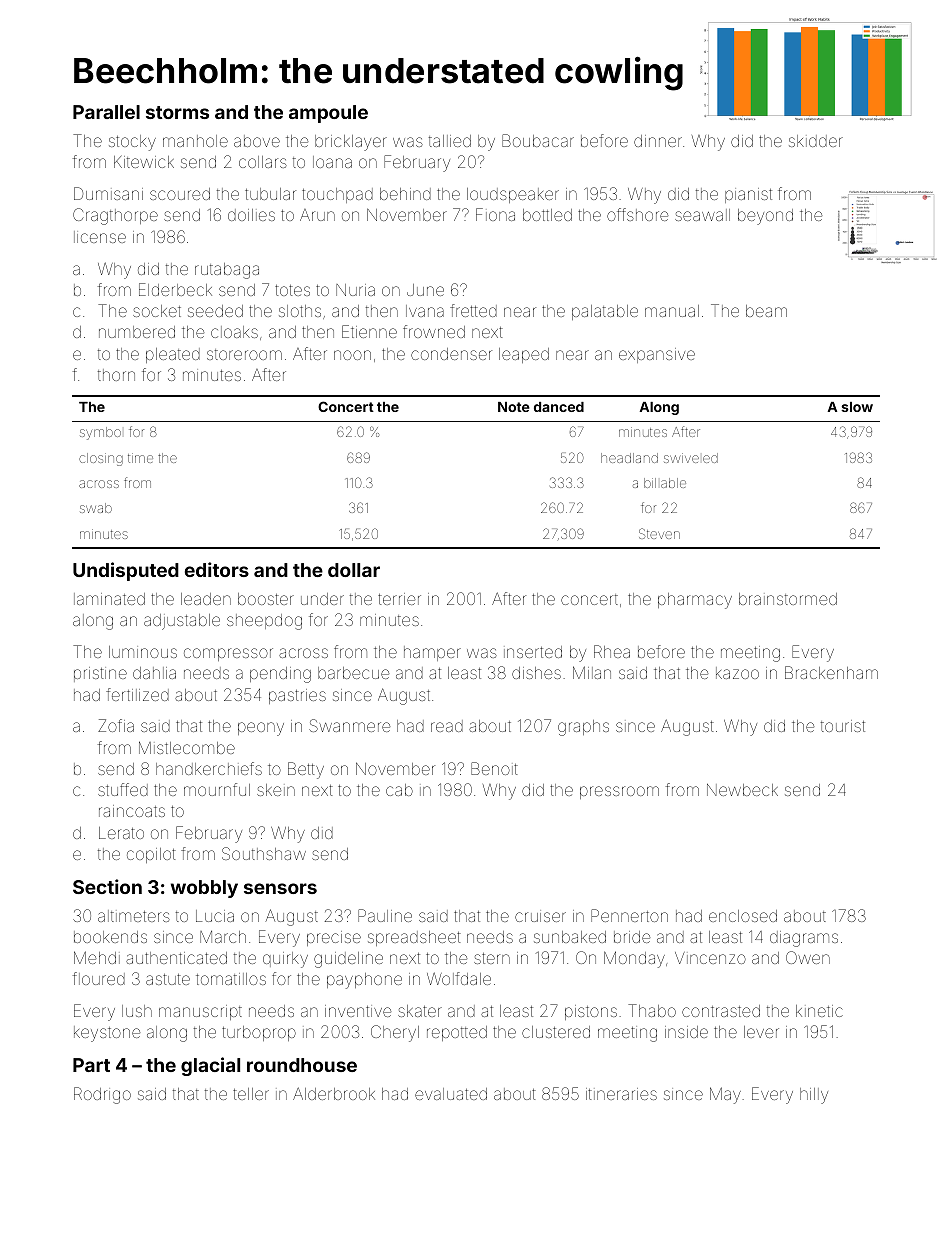 This screenshot has width=952, height=1233. What do you see at coordinates (814, 1096) in the screenshot?
I see `hilly` at bounding box center [814, 1096].
